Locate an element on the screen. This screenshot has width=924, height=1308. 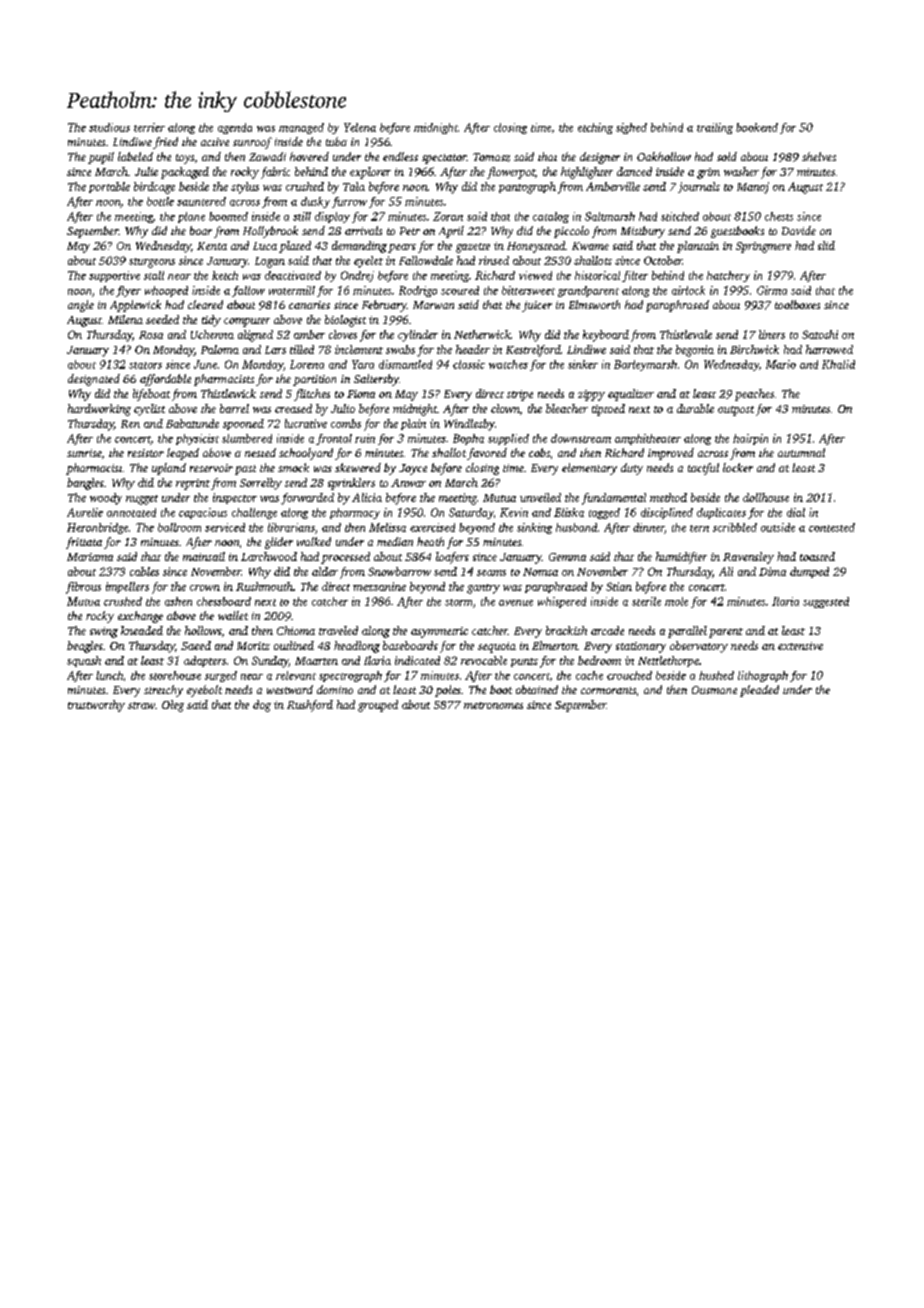
trustworthy is located at coordinates (96, 706).
